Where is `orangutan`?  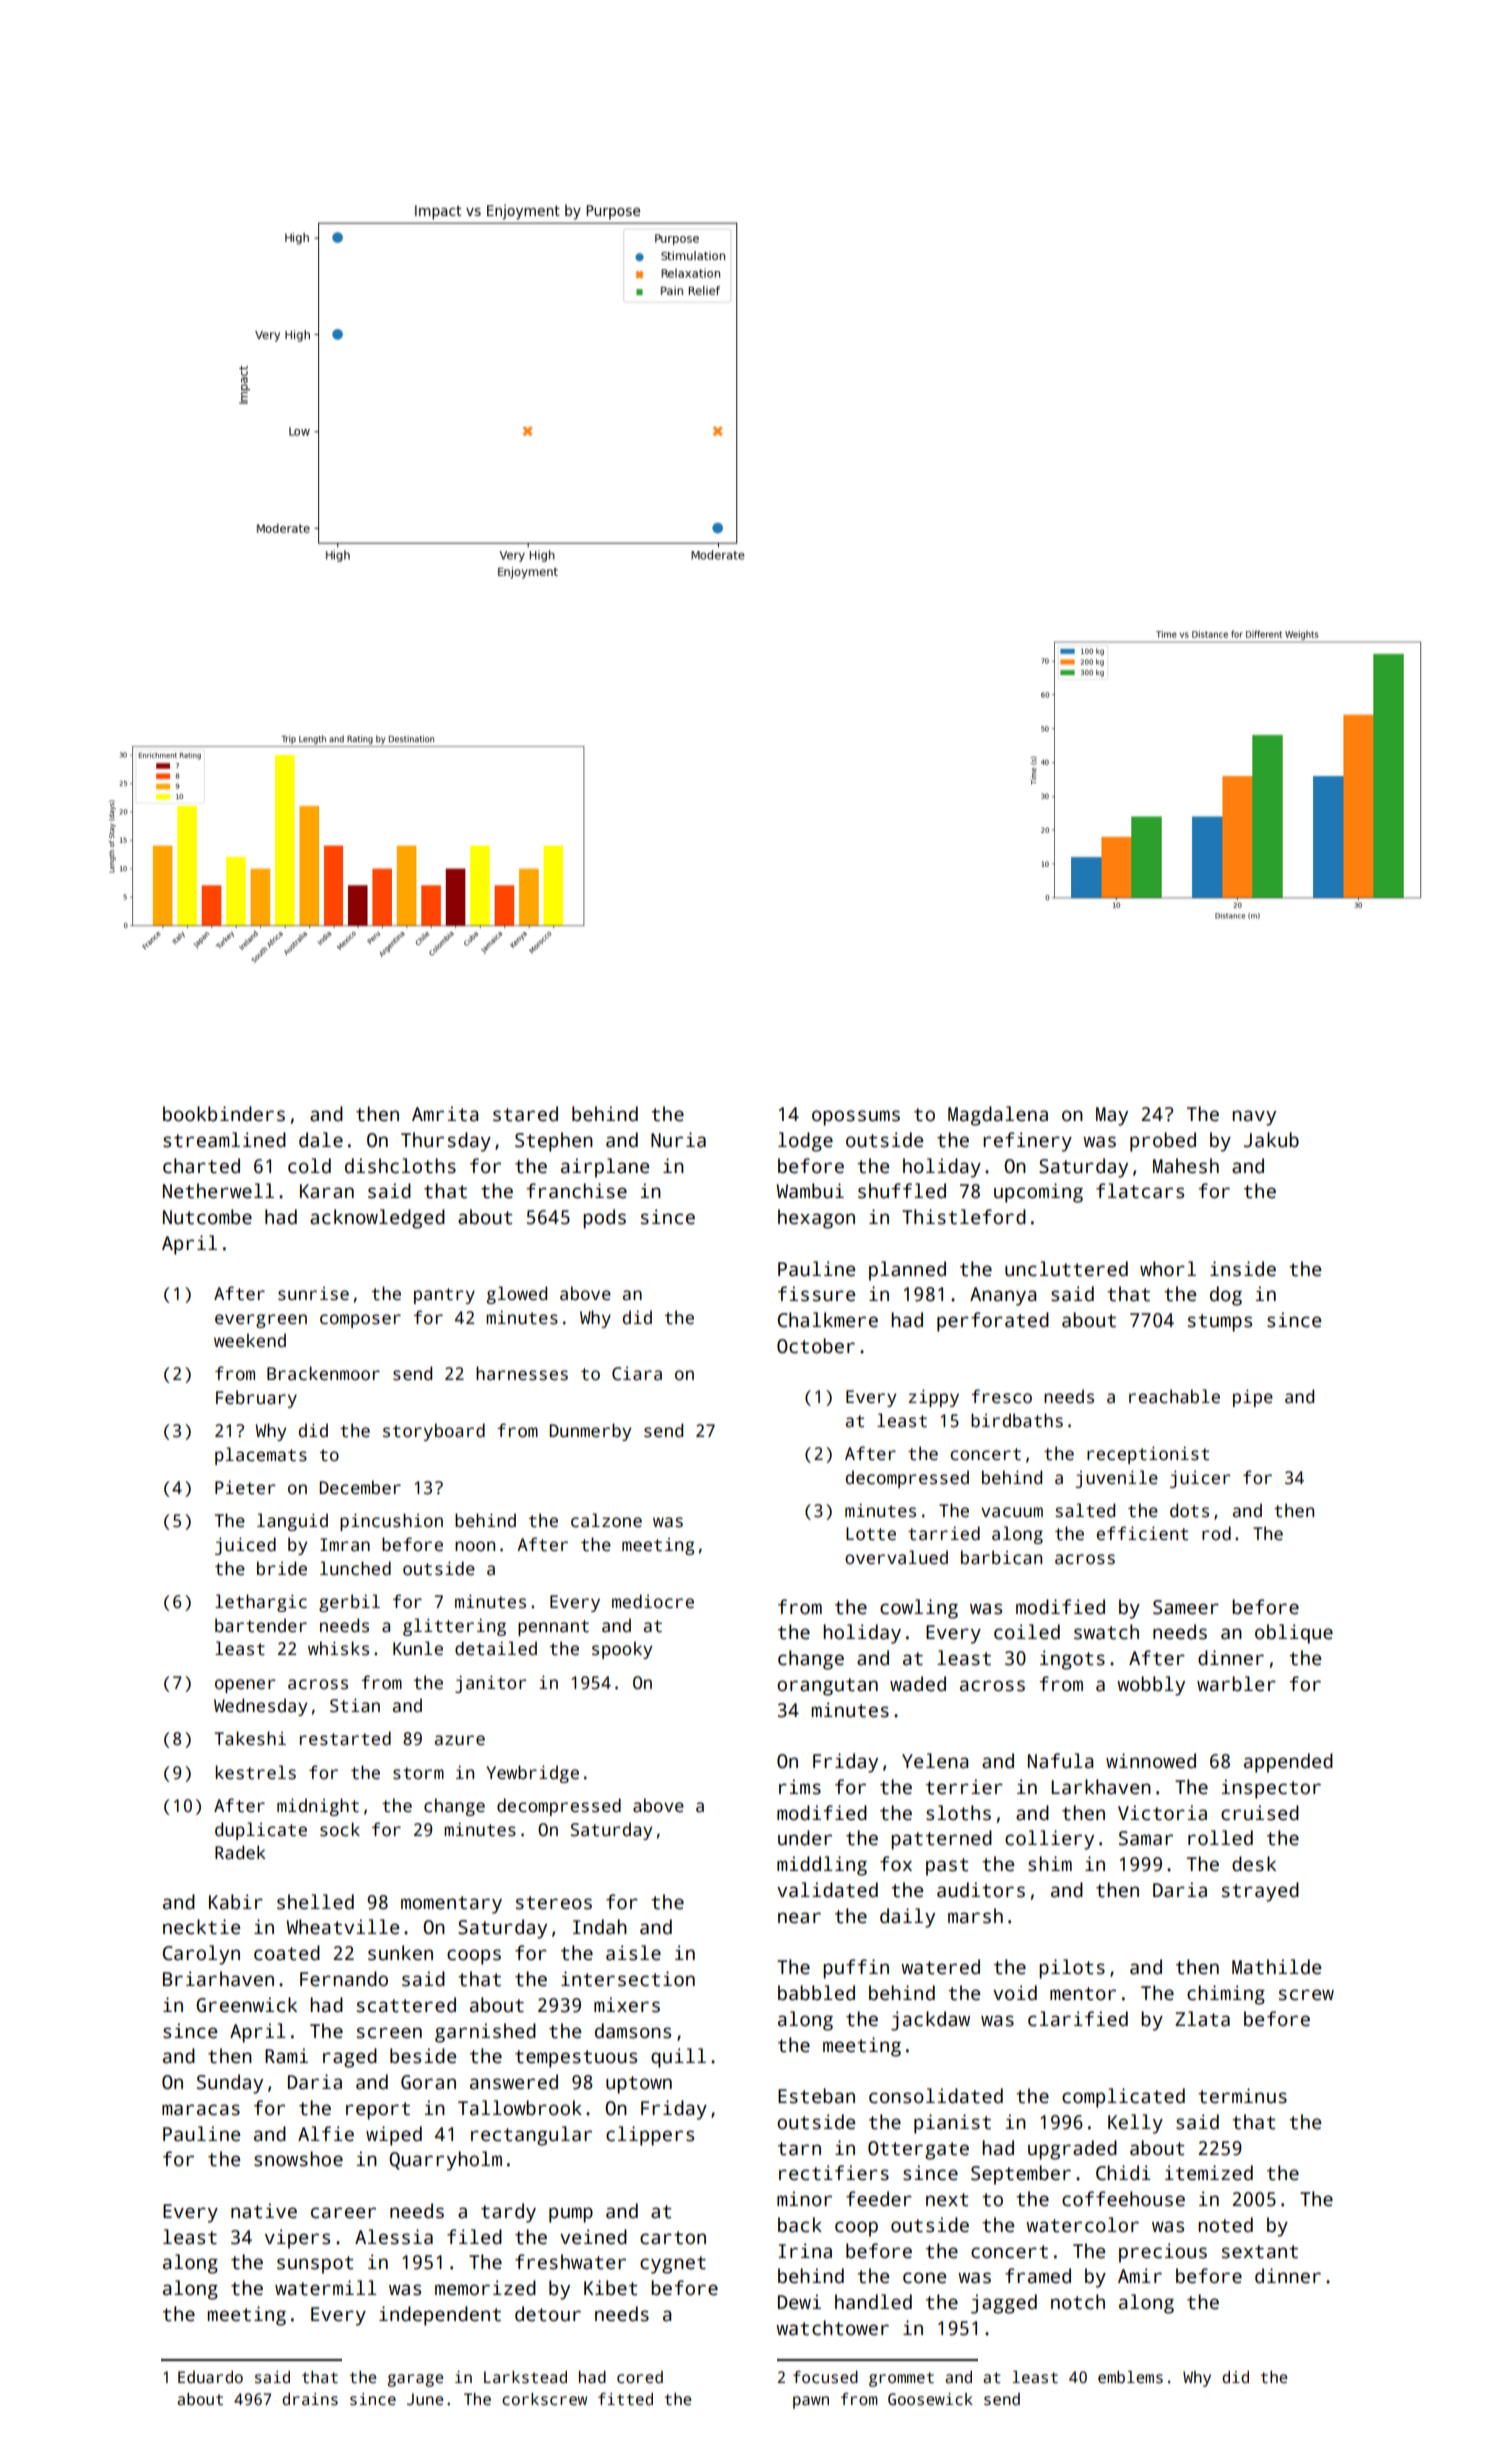 orangutan is located at coordinates (827, 1687).
